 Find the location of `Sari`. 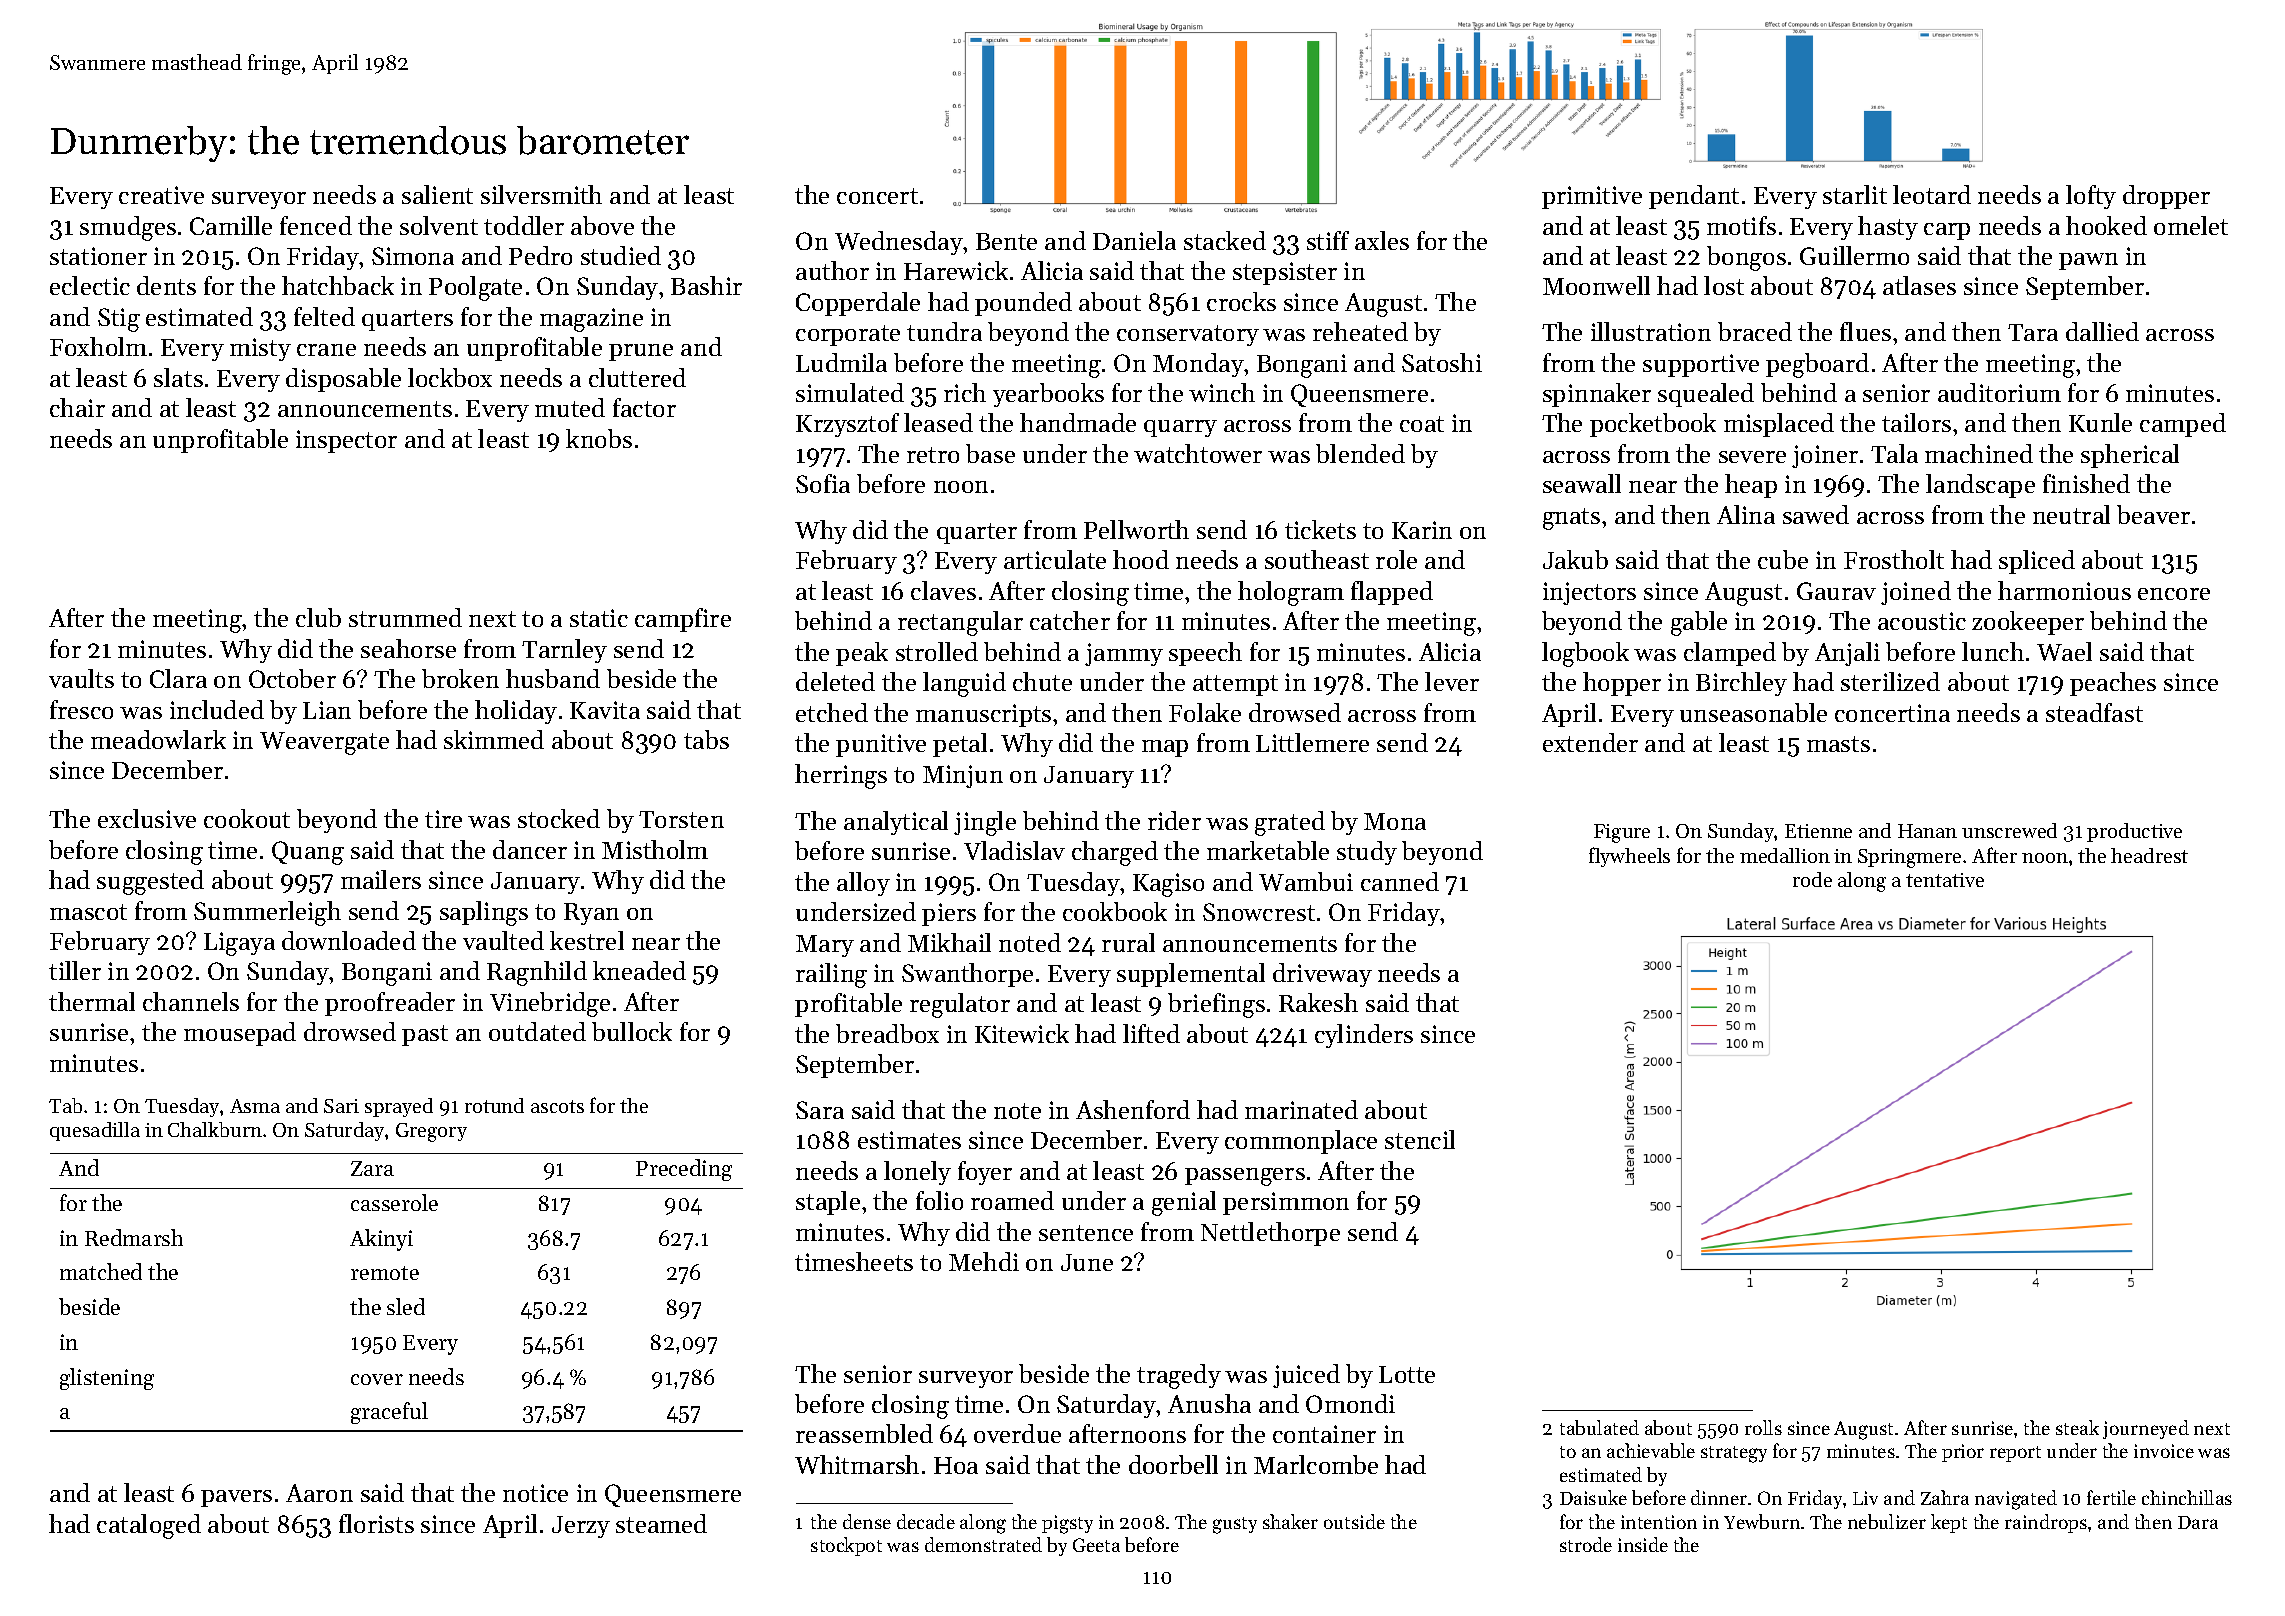

Sari is located at coordinates (341, 1106).
